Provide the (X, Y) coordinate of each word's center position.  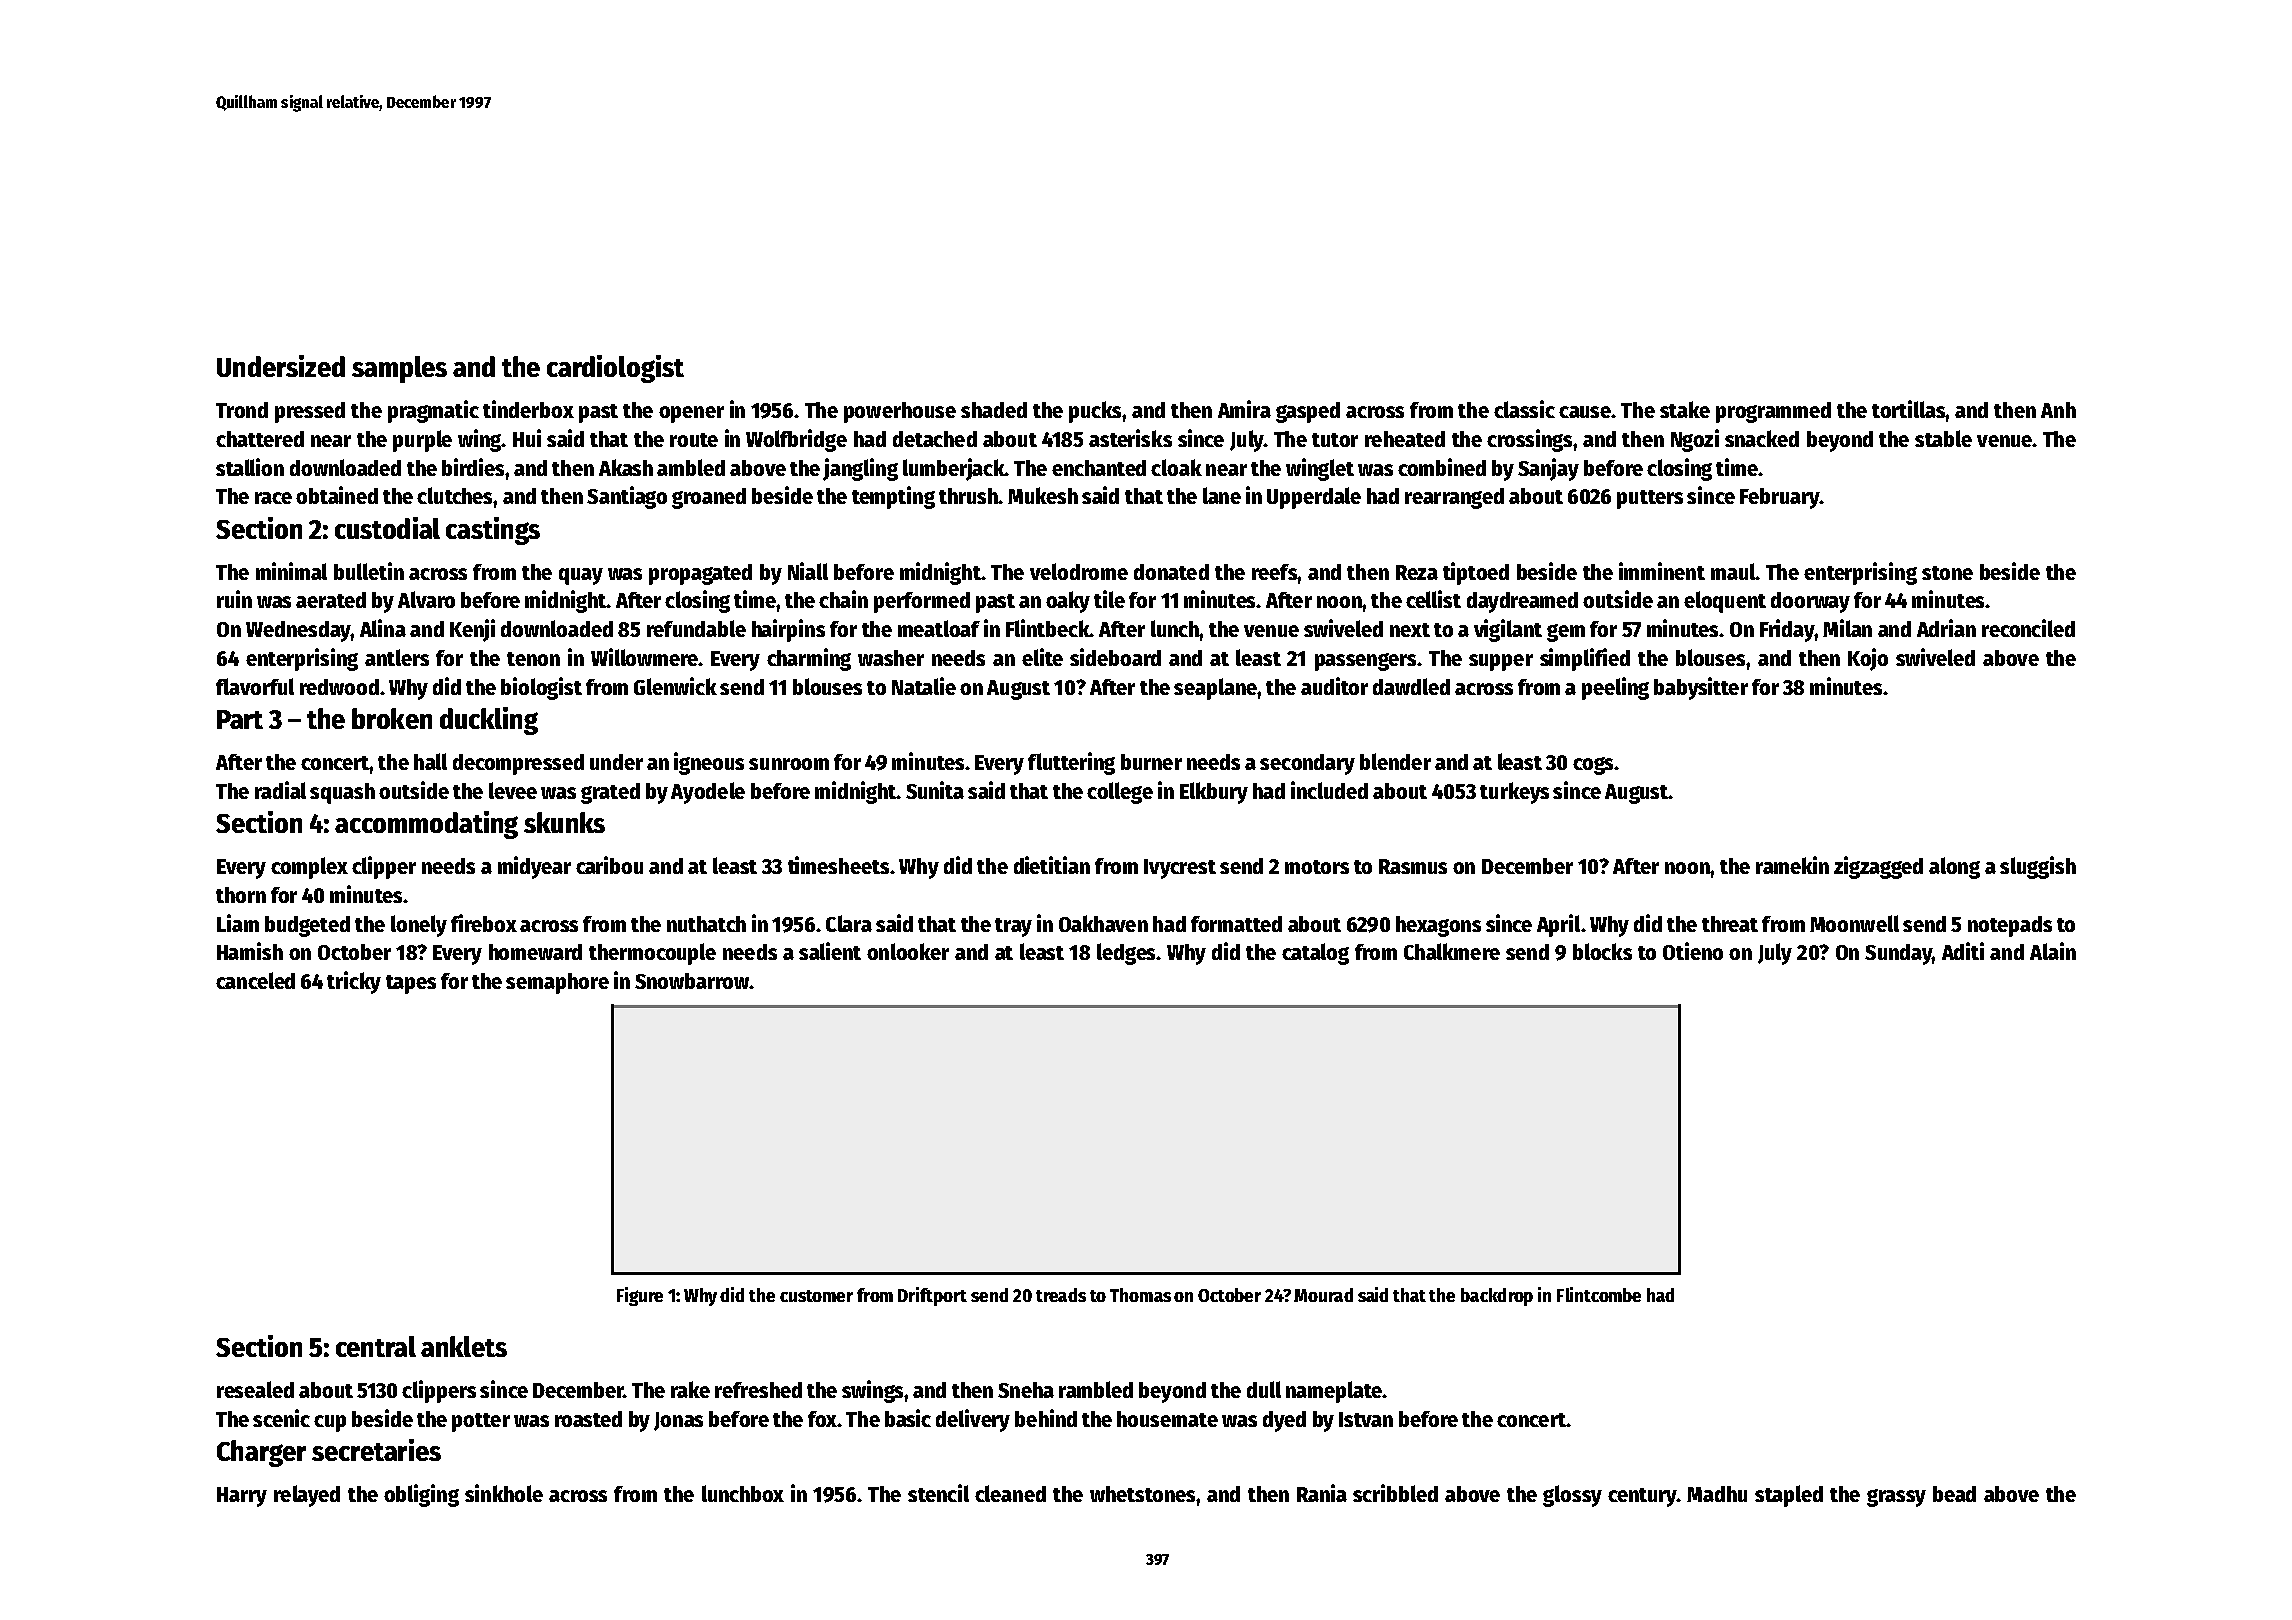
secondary (1307, 764)
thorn (241, 895)
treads (1061, 1295)
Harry (242, 1497)
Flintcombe (1599, 1294)
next (1410, 630)
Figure (640, 1296)
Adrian (1946, 628)
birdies (473, 467)
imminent (1662, 571)
